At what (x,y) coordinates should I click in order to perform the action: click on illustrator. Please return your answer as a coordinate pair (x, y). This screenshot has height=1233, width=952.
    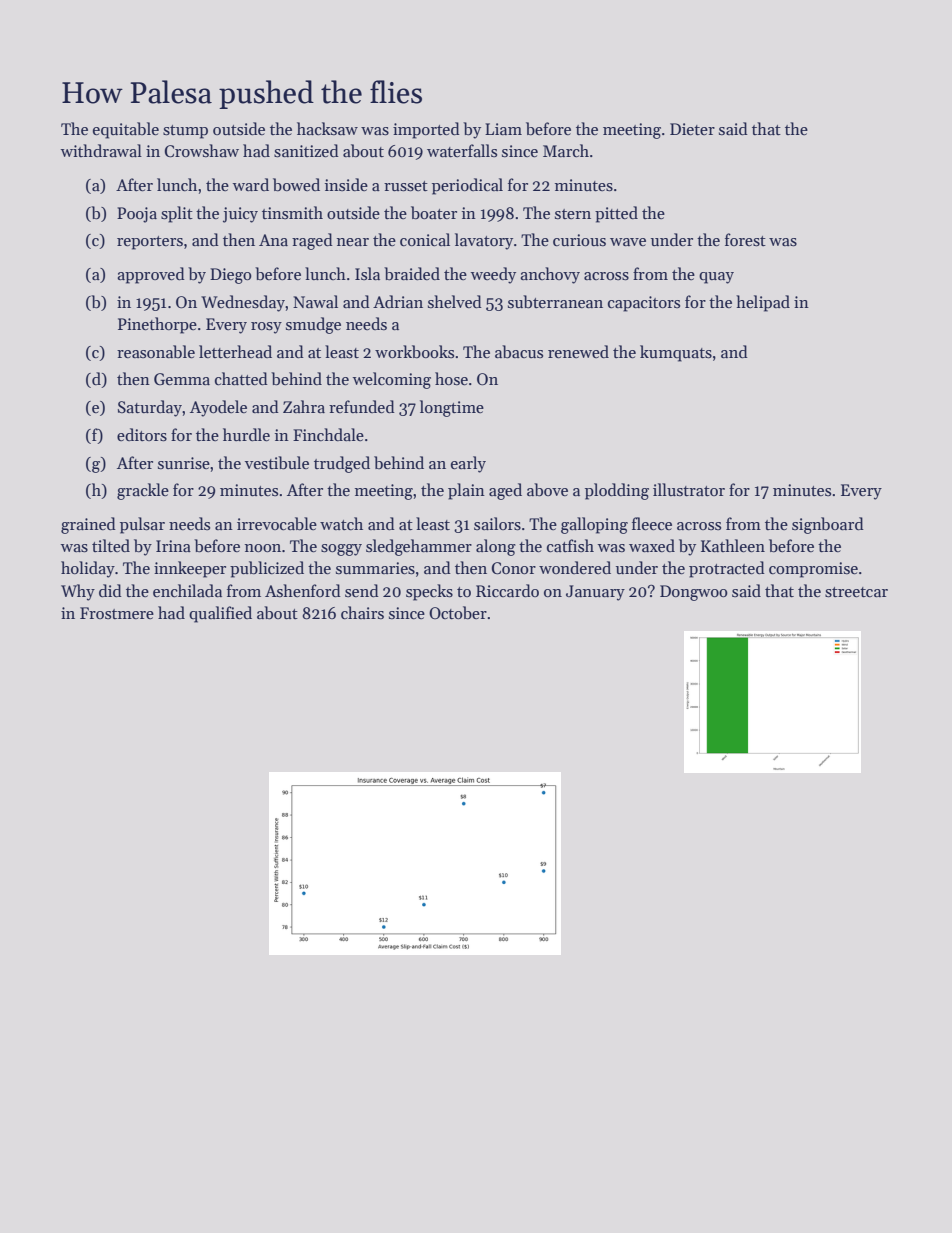
    Looking at the image, I should click on (689, 489).
